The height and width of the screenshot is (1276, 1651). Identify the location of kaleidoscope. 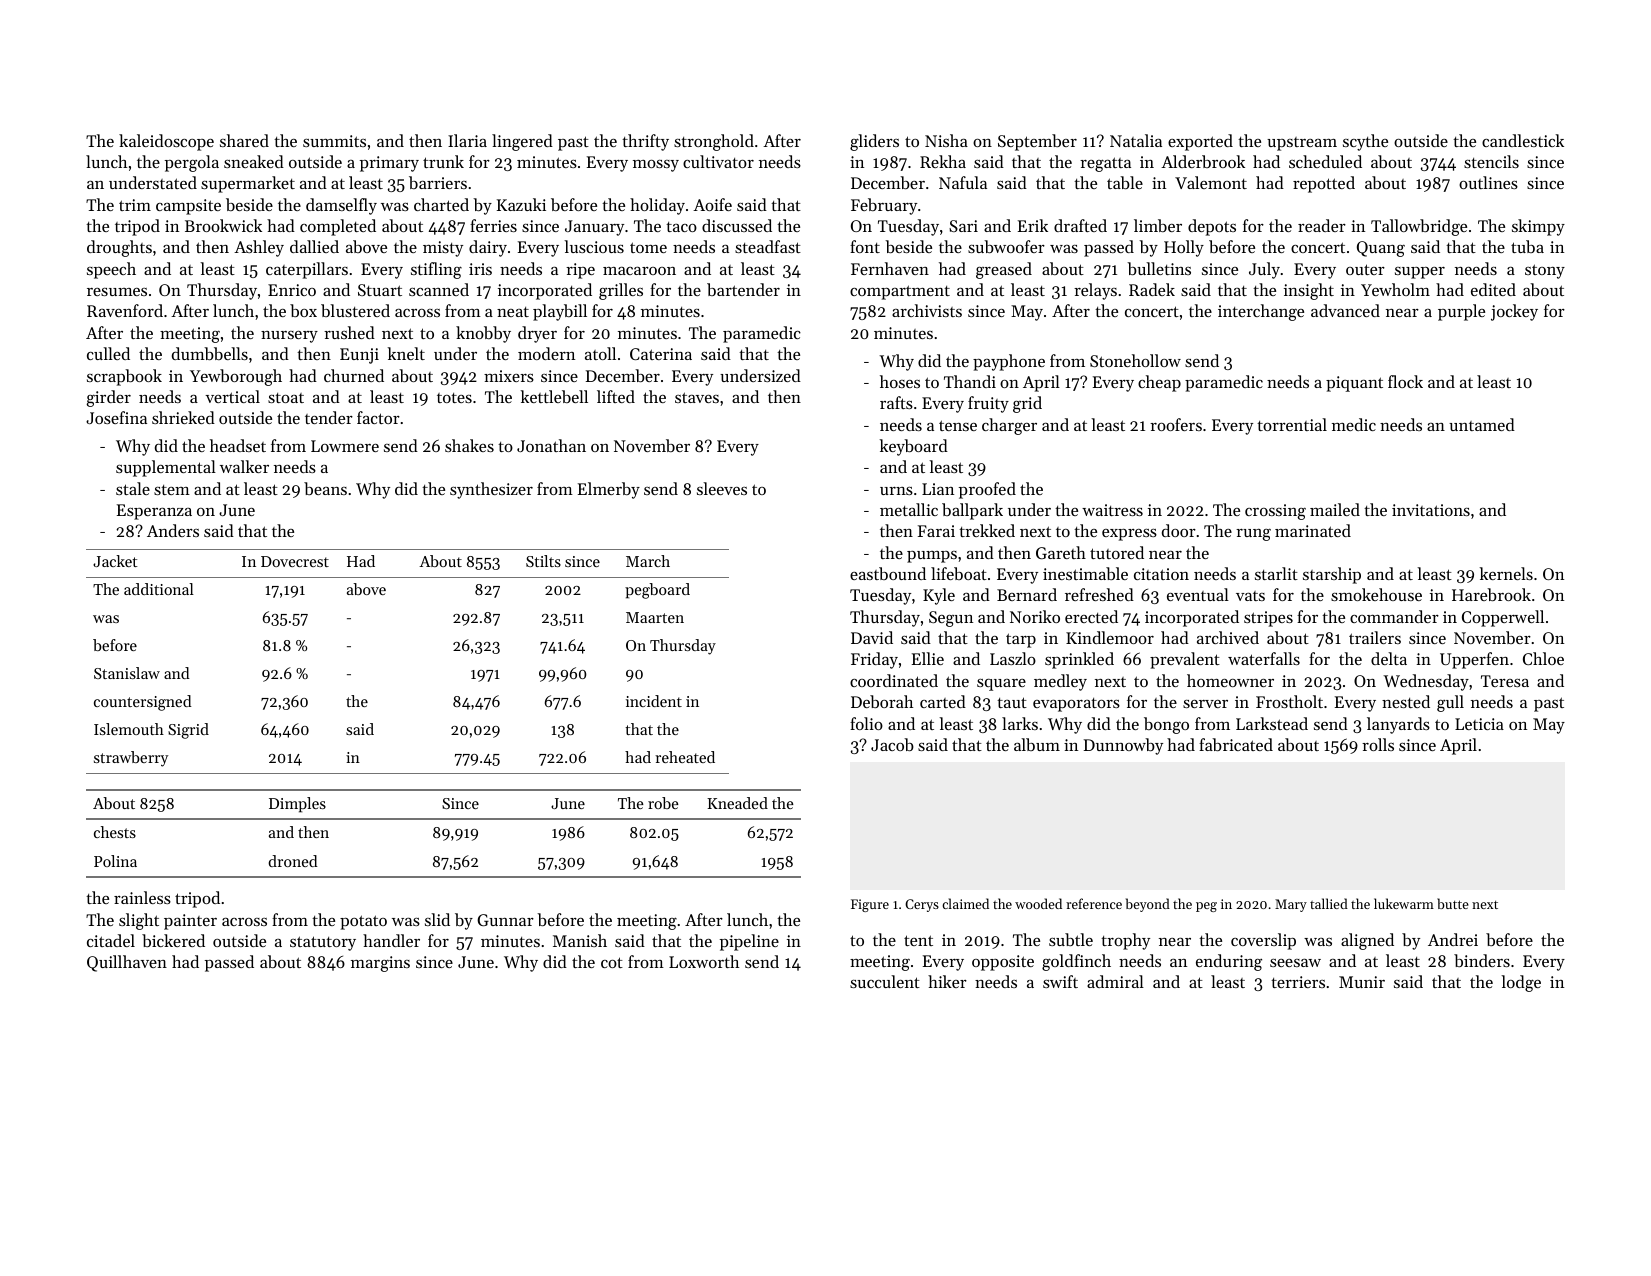
(166, 142).
